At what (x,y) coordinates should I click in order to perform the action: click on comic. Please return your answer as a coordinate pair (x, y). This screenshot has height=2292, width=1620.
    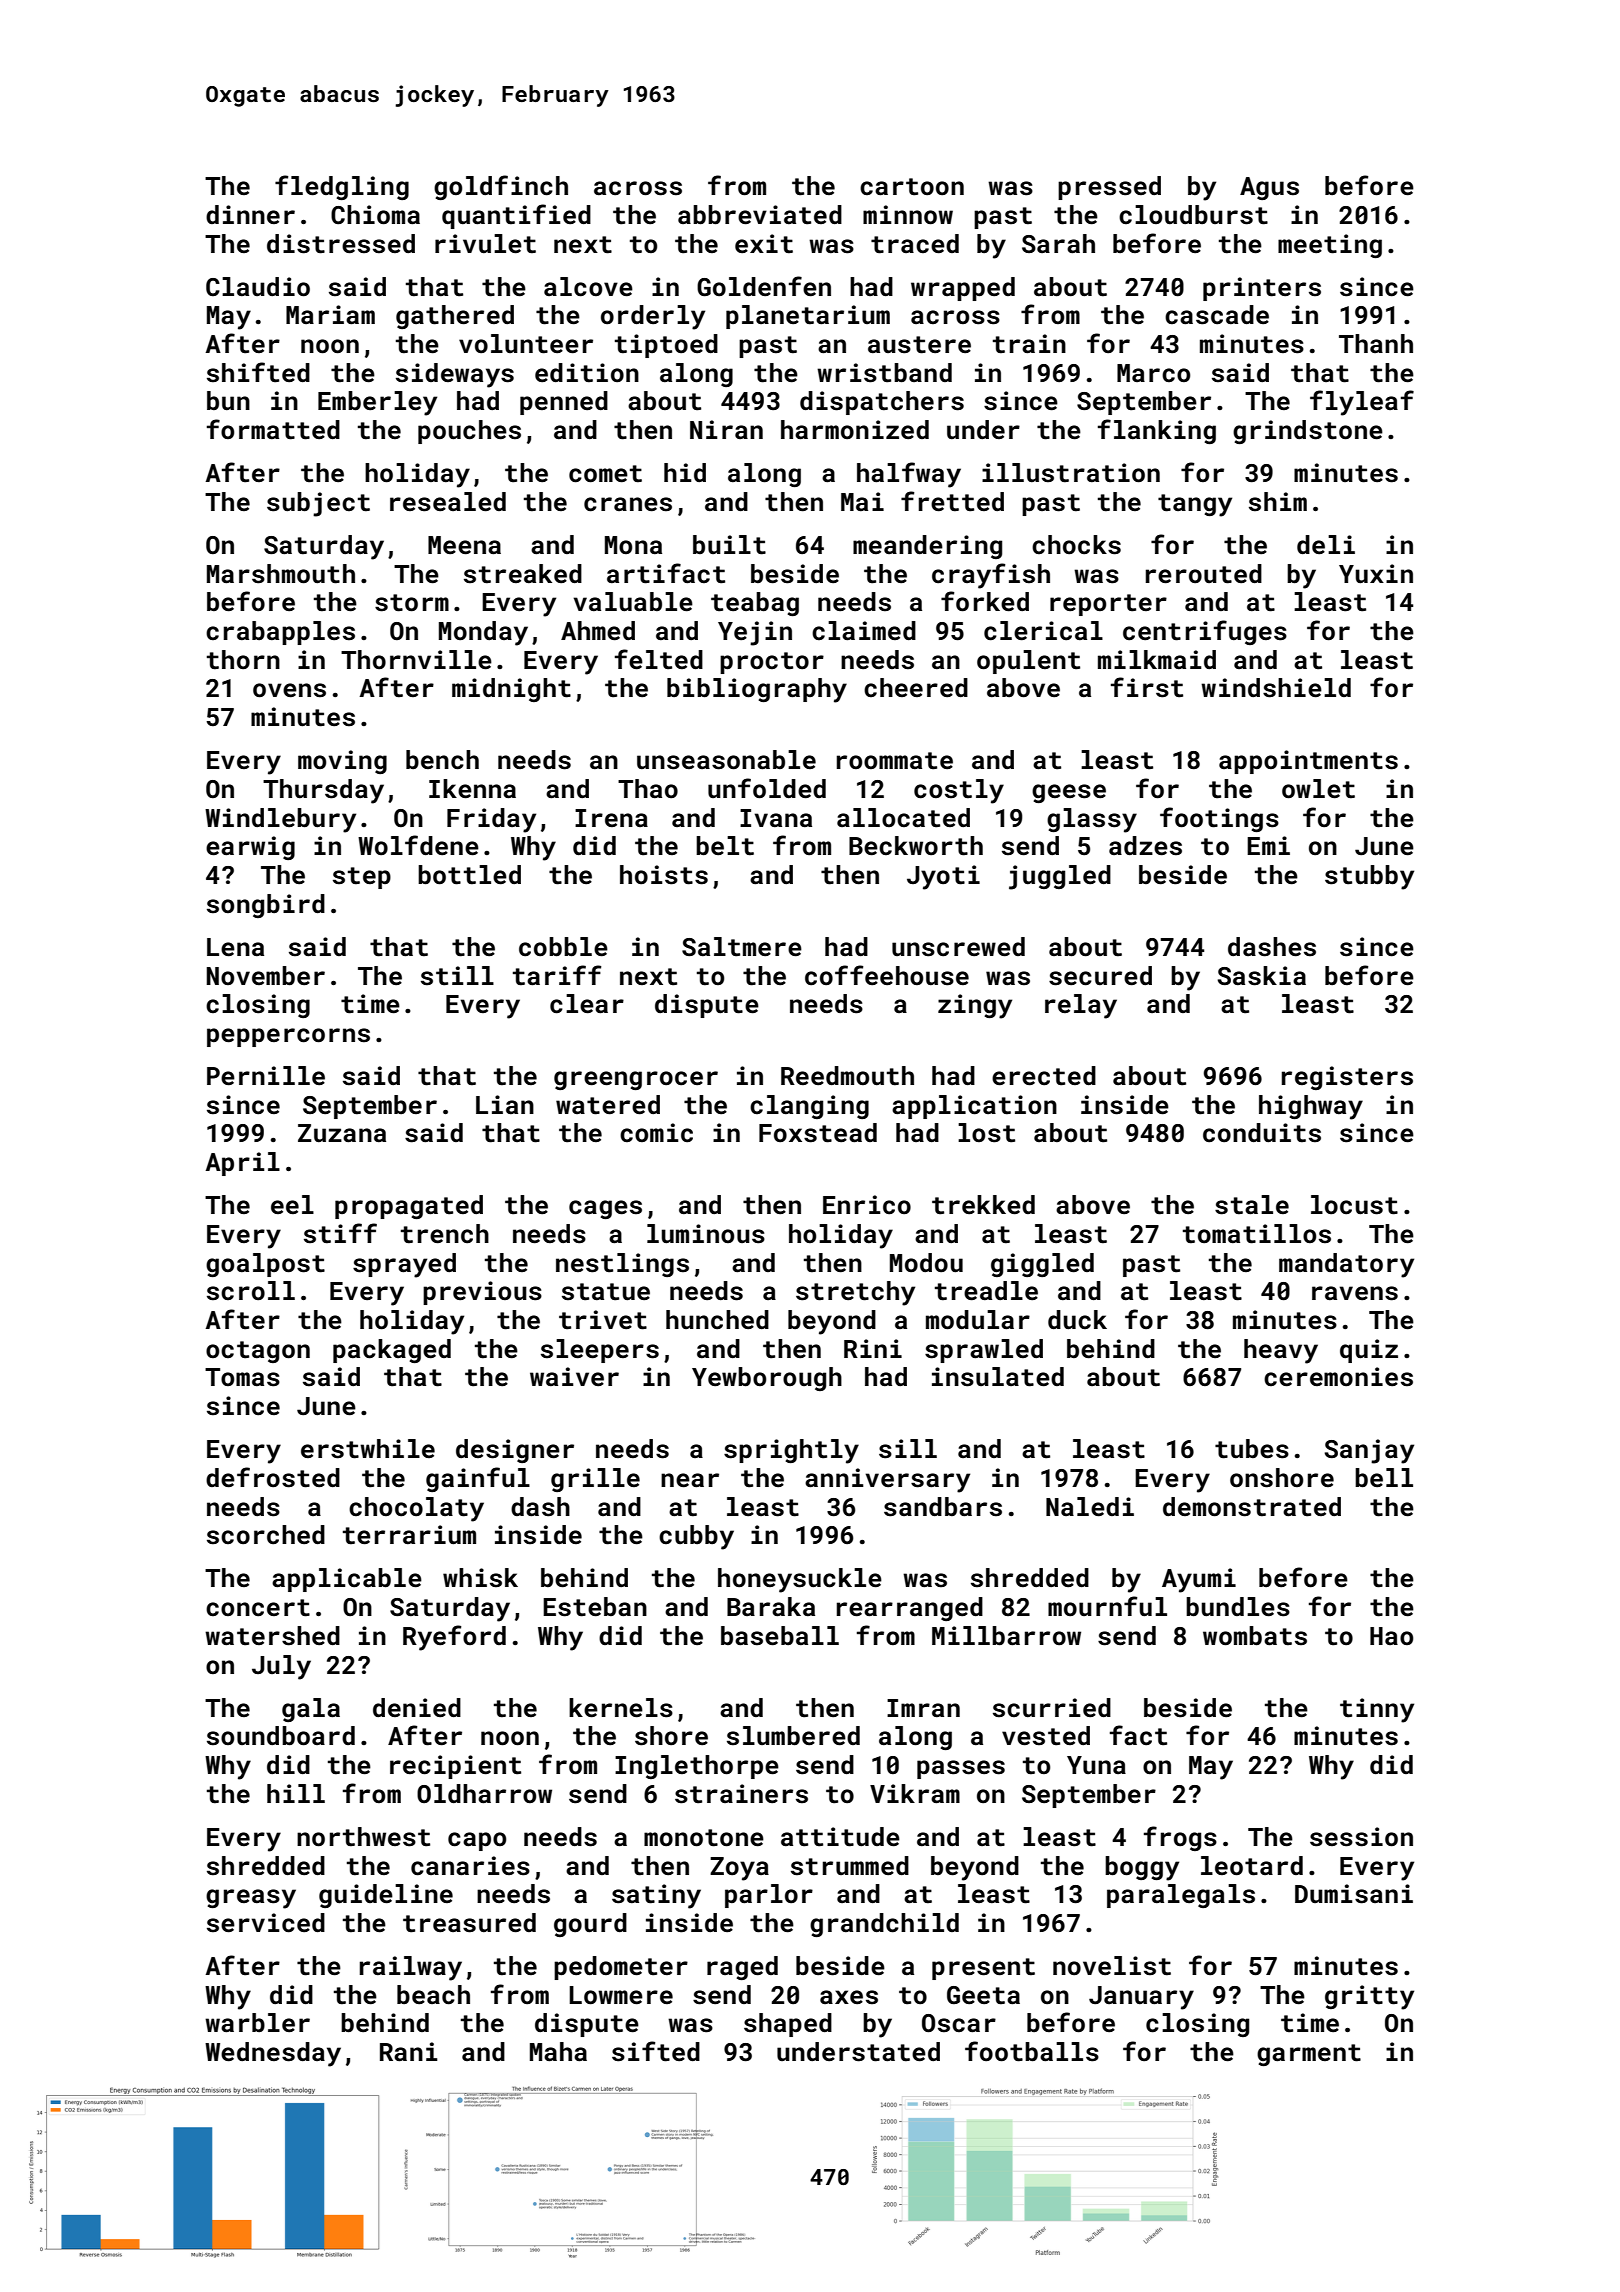
    Looking at the image, I should click on (656, 1133).
